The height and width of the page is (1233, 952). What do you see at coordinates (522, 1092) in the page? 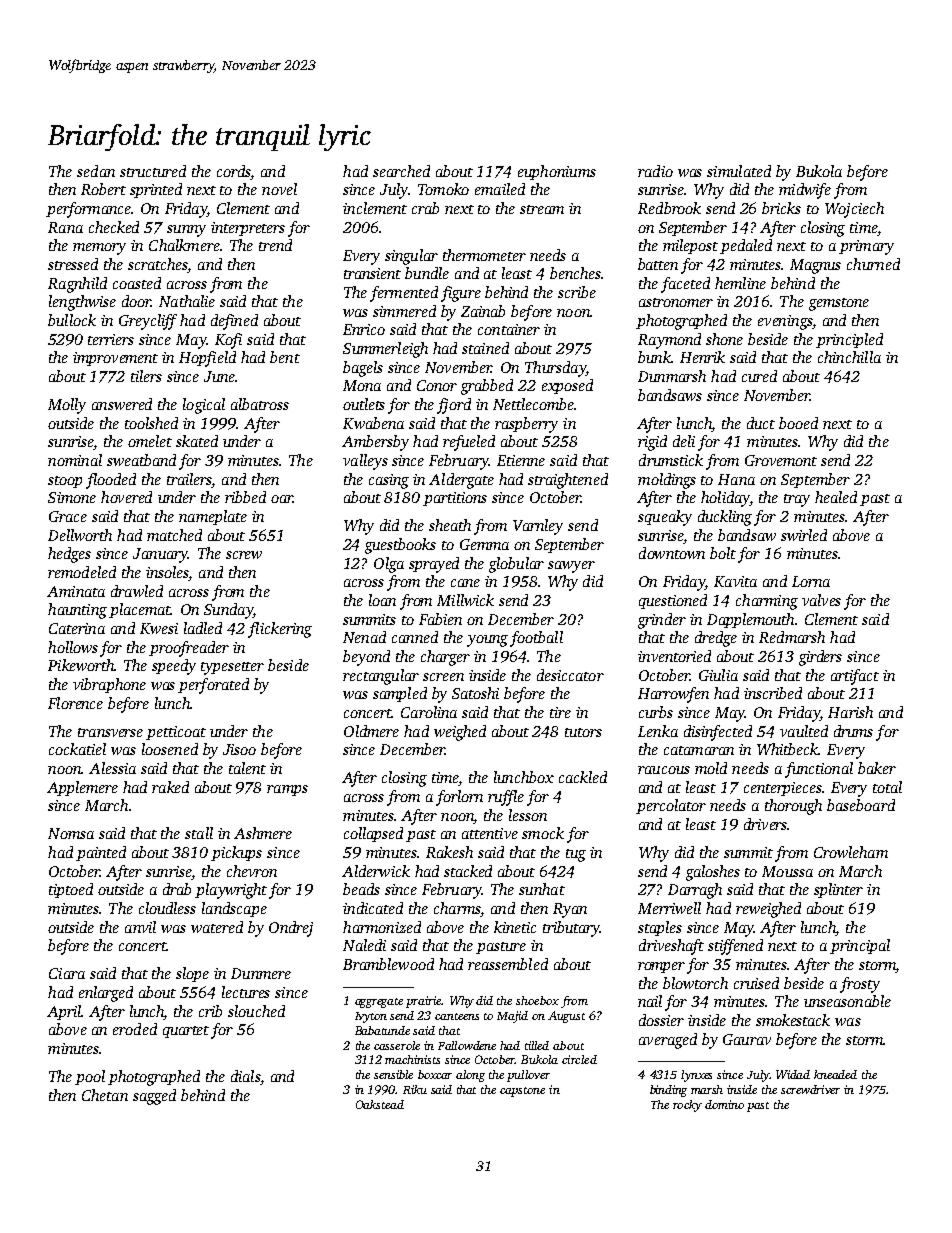
I see `capstone` at bounding box center [522, 1092].
